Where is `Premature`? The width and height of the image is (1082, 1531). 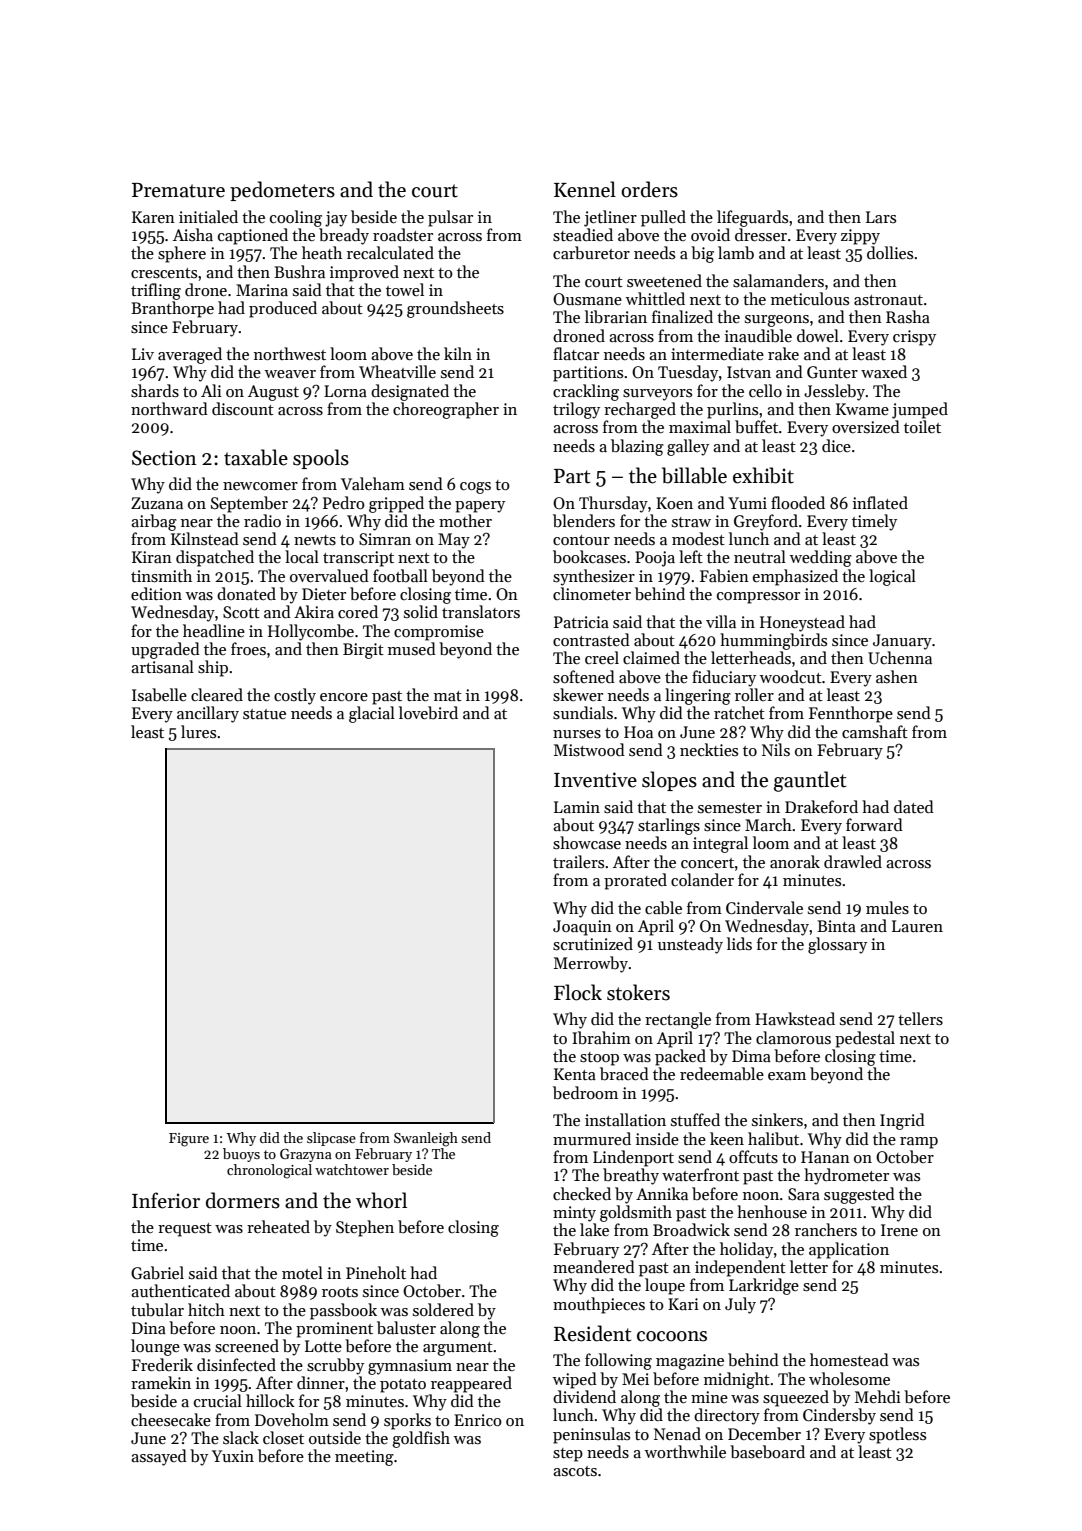 Premature is located at coordinates (178, 190).
